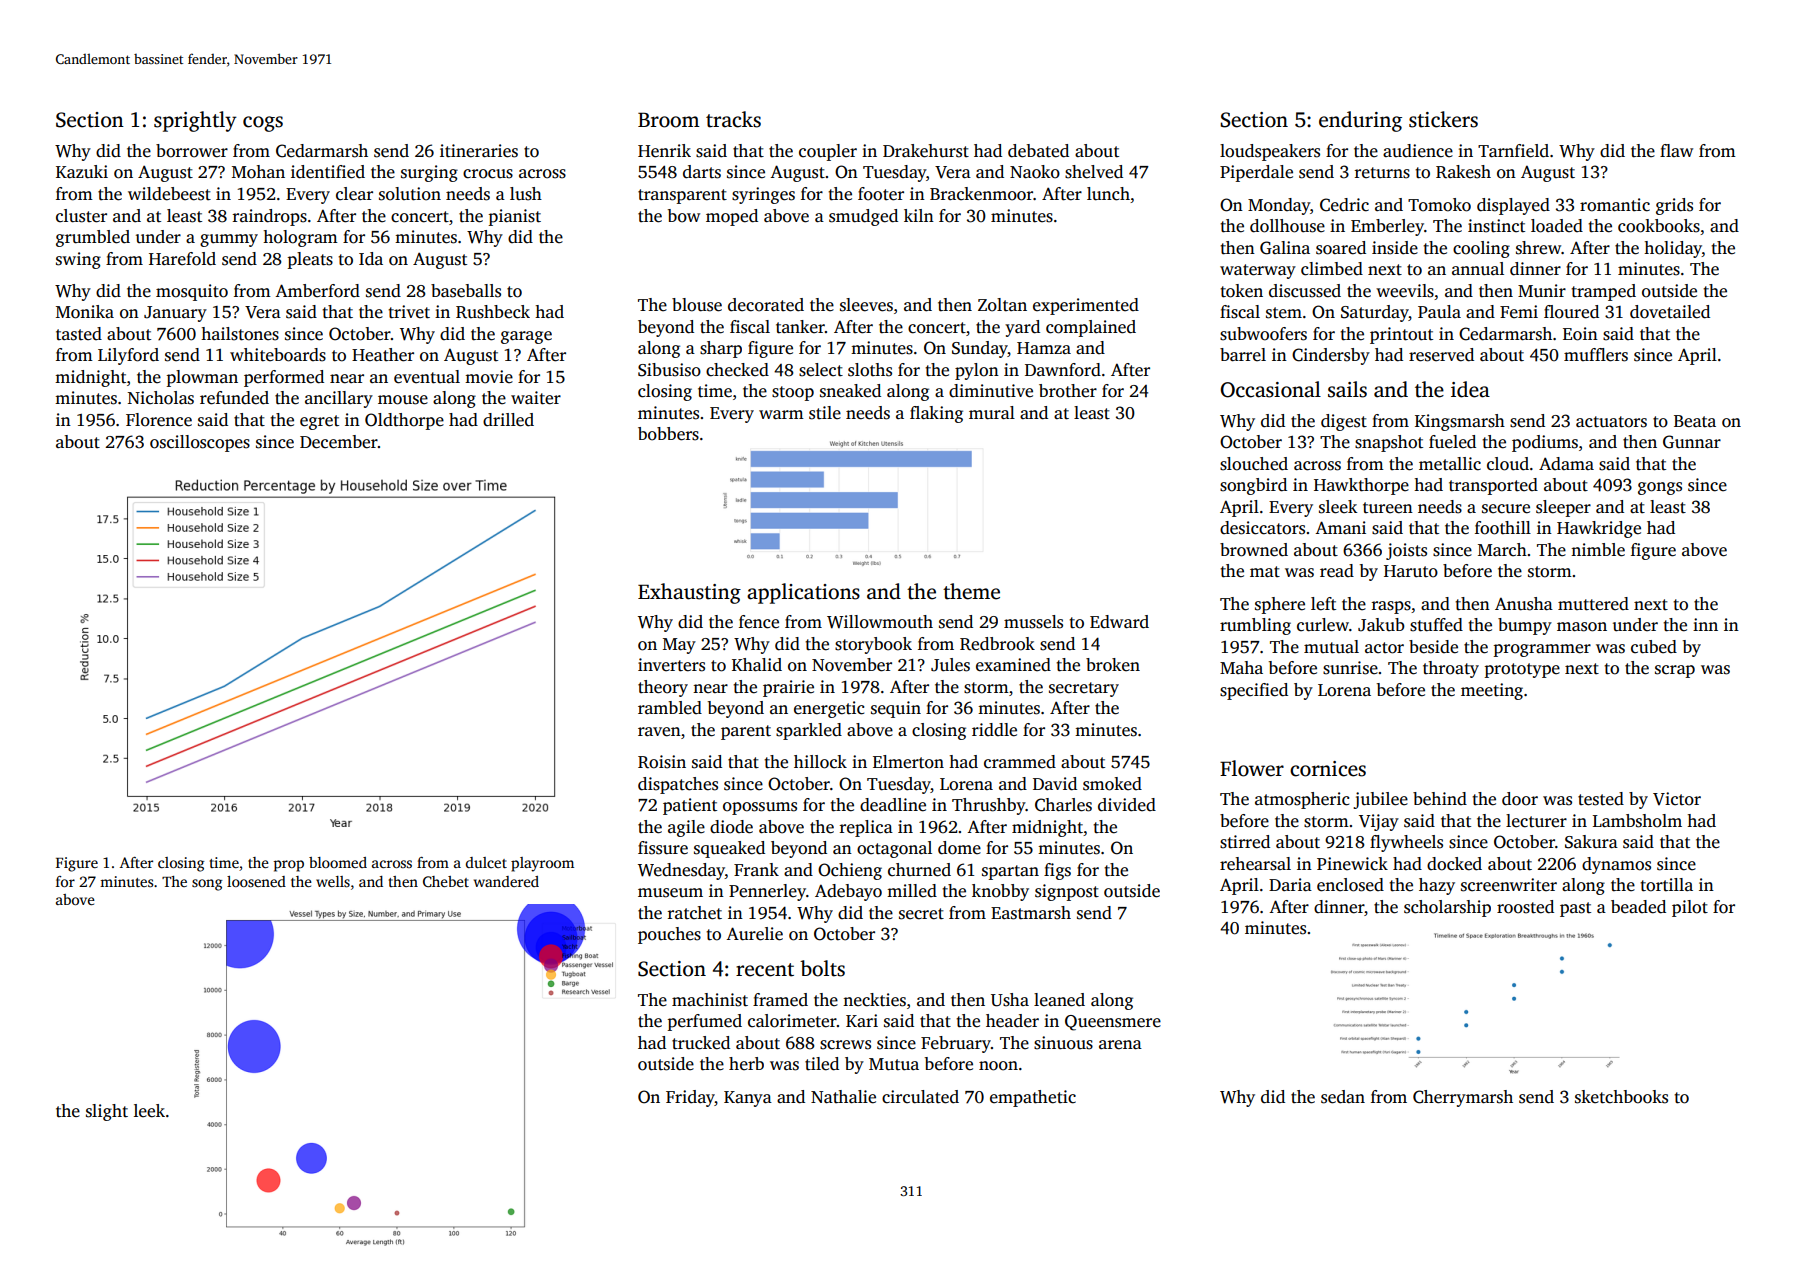 This screenshot has height=1273, width=1800. What do you see at coordinates (896, 709) in the screenshot?
I see `sequin` at bounding box center [896, 709].
